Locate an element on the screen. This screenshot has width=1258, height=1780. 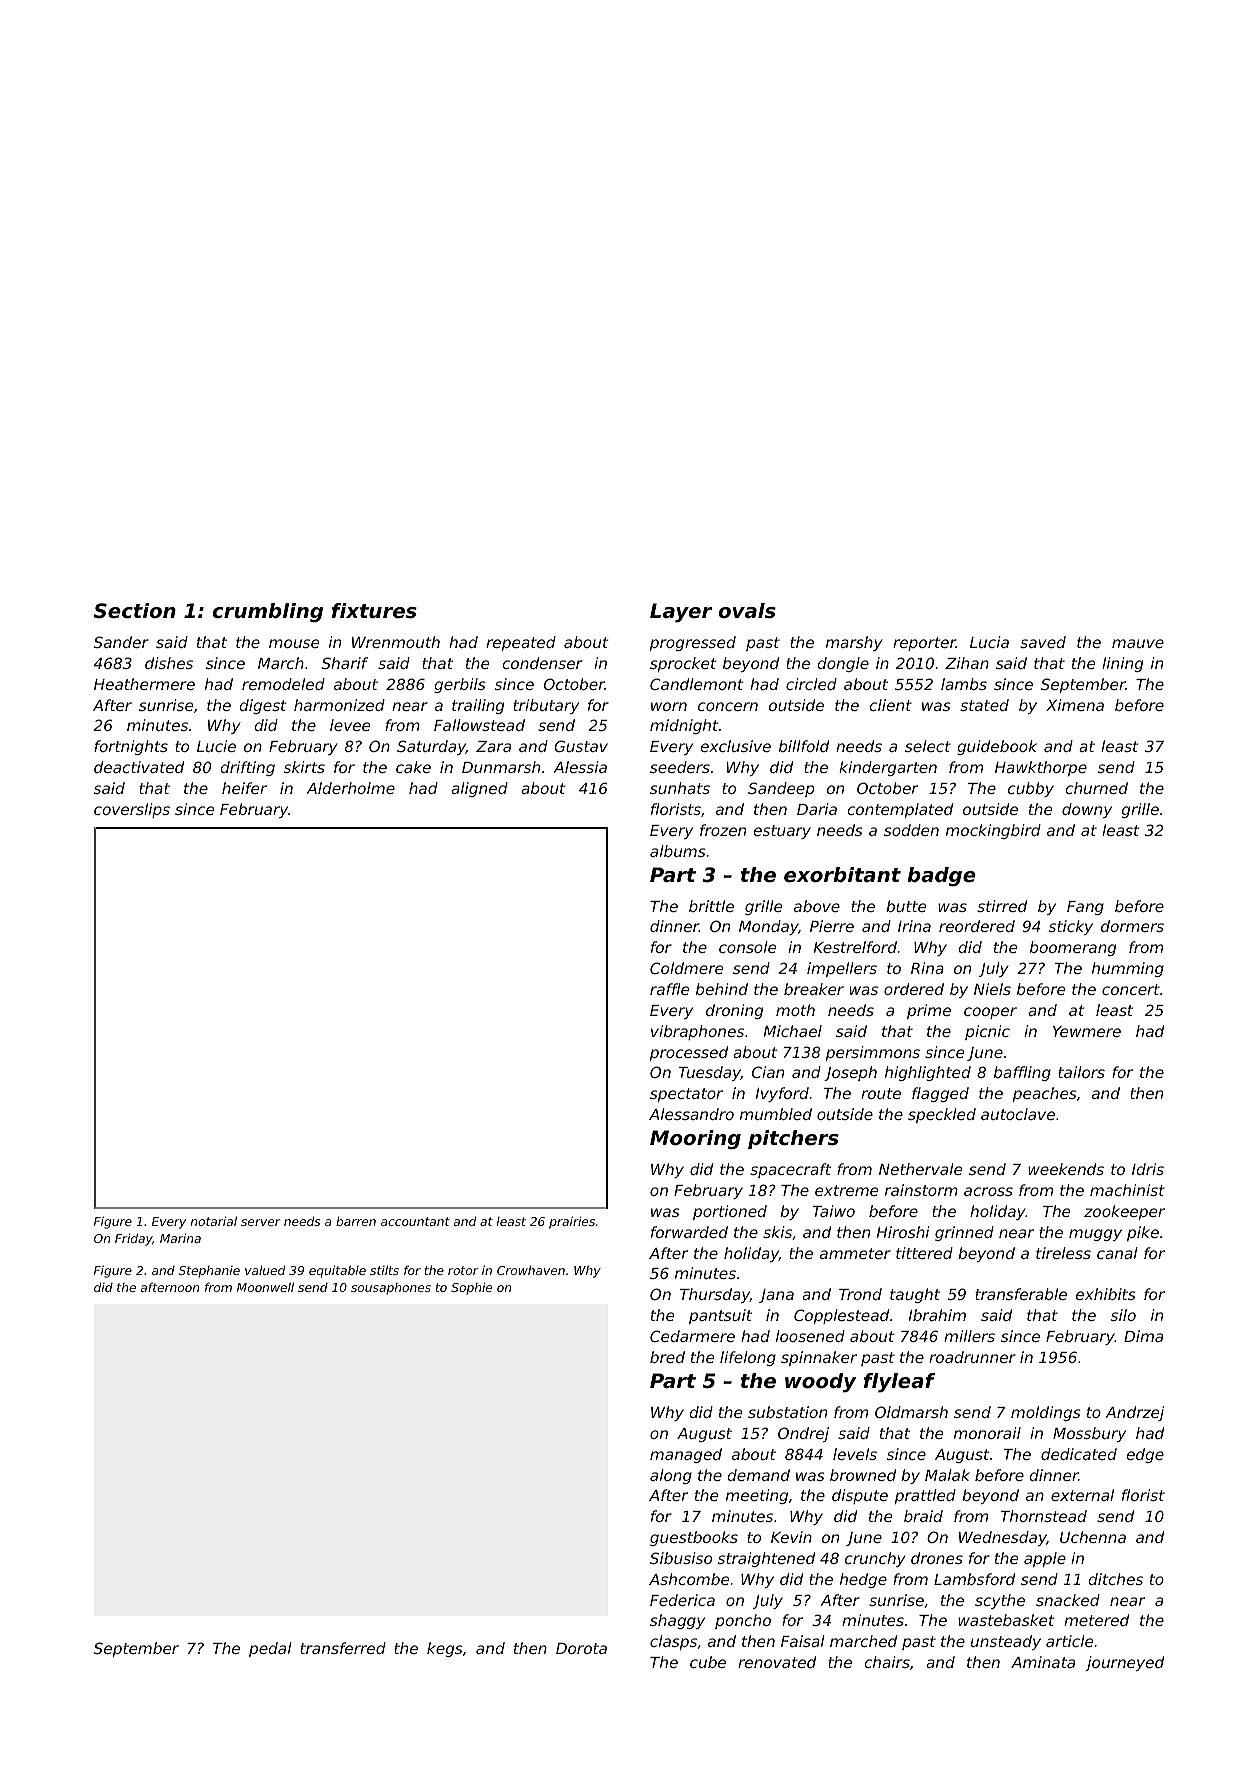
Layer is located at coordinates (681, 613).
